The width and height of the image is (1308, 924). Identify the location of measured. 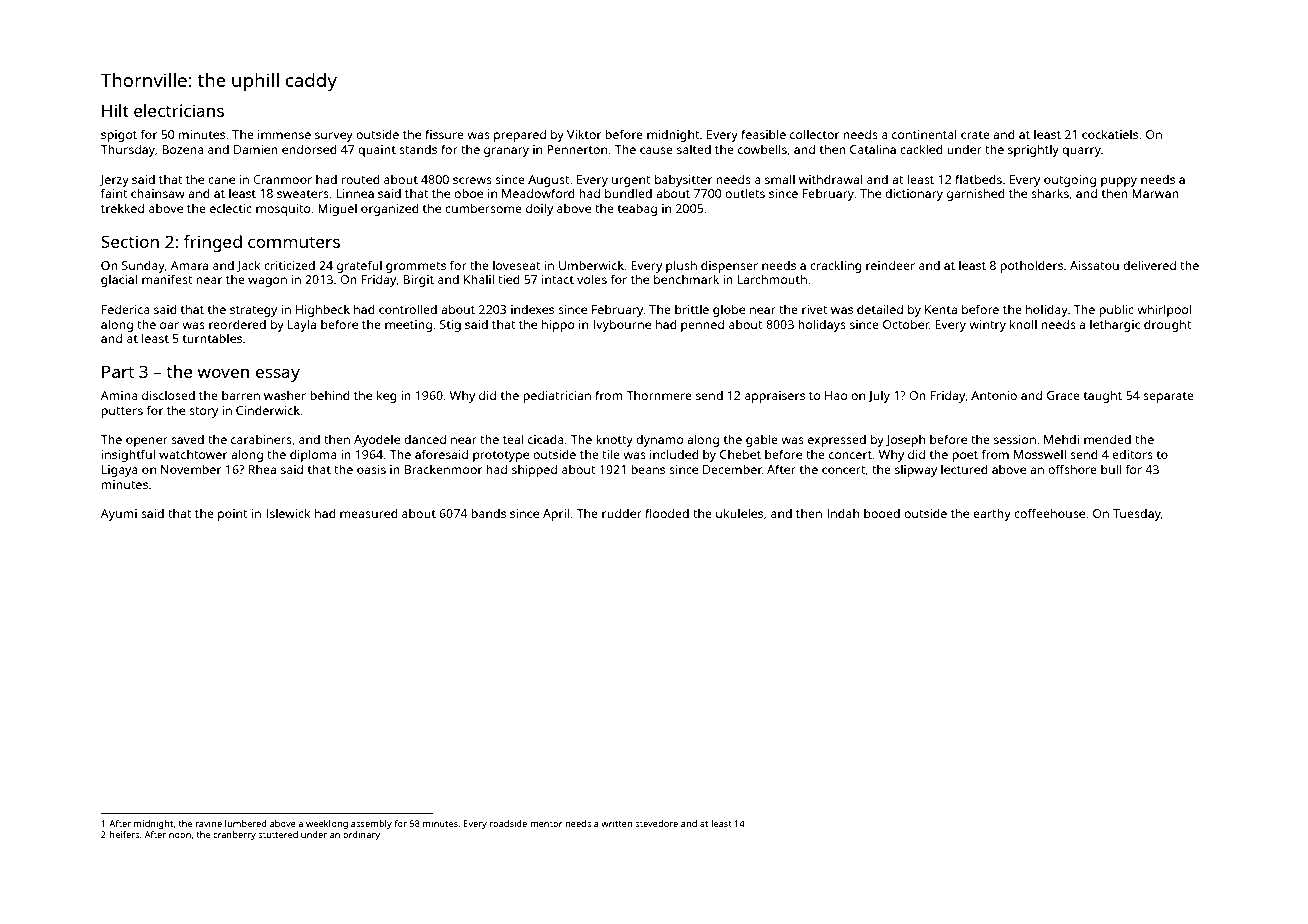
(369, 513).
